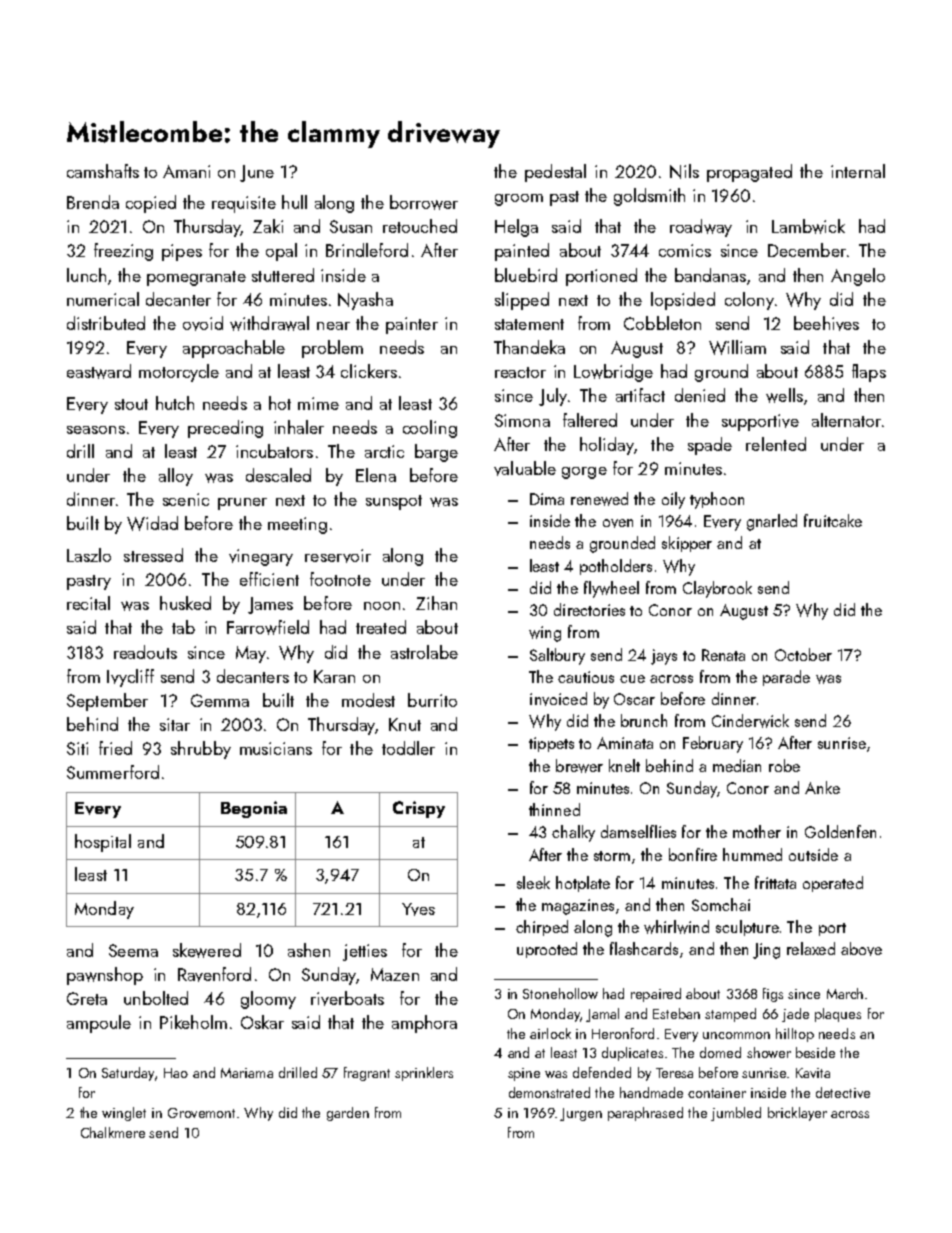 Image resolution: width=952 pixels, height=1233 pixels. What do you see at coordinates (750, 721) in the screenshot?
I see `Cinderwick` at bounding box center [750, 721].
